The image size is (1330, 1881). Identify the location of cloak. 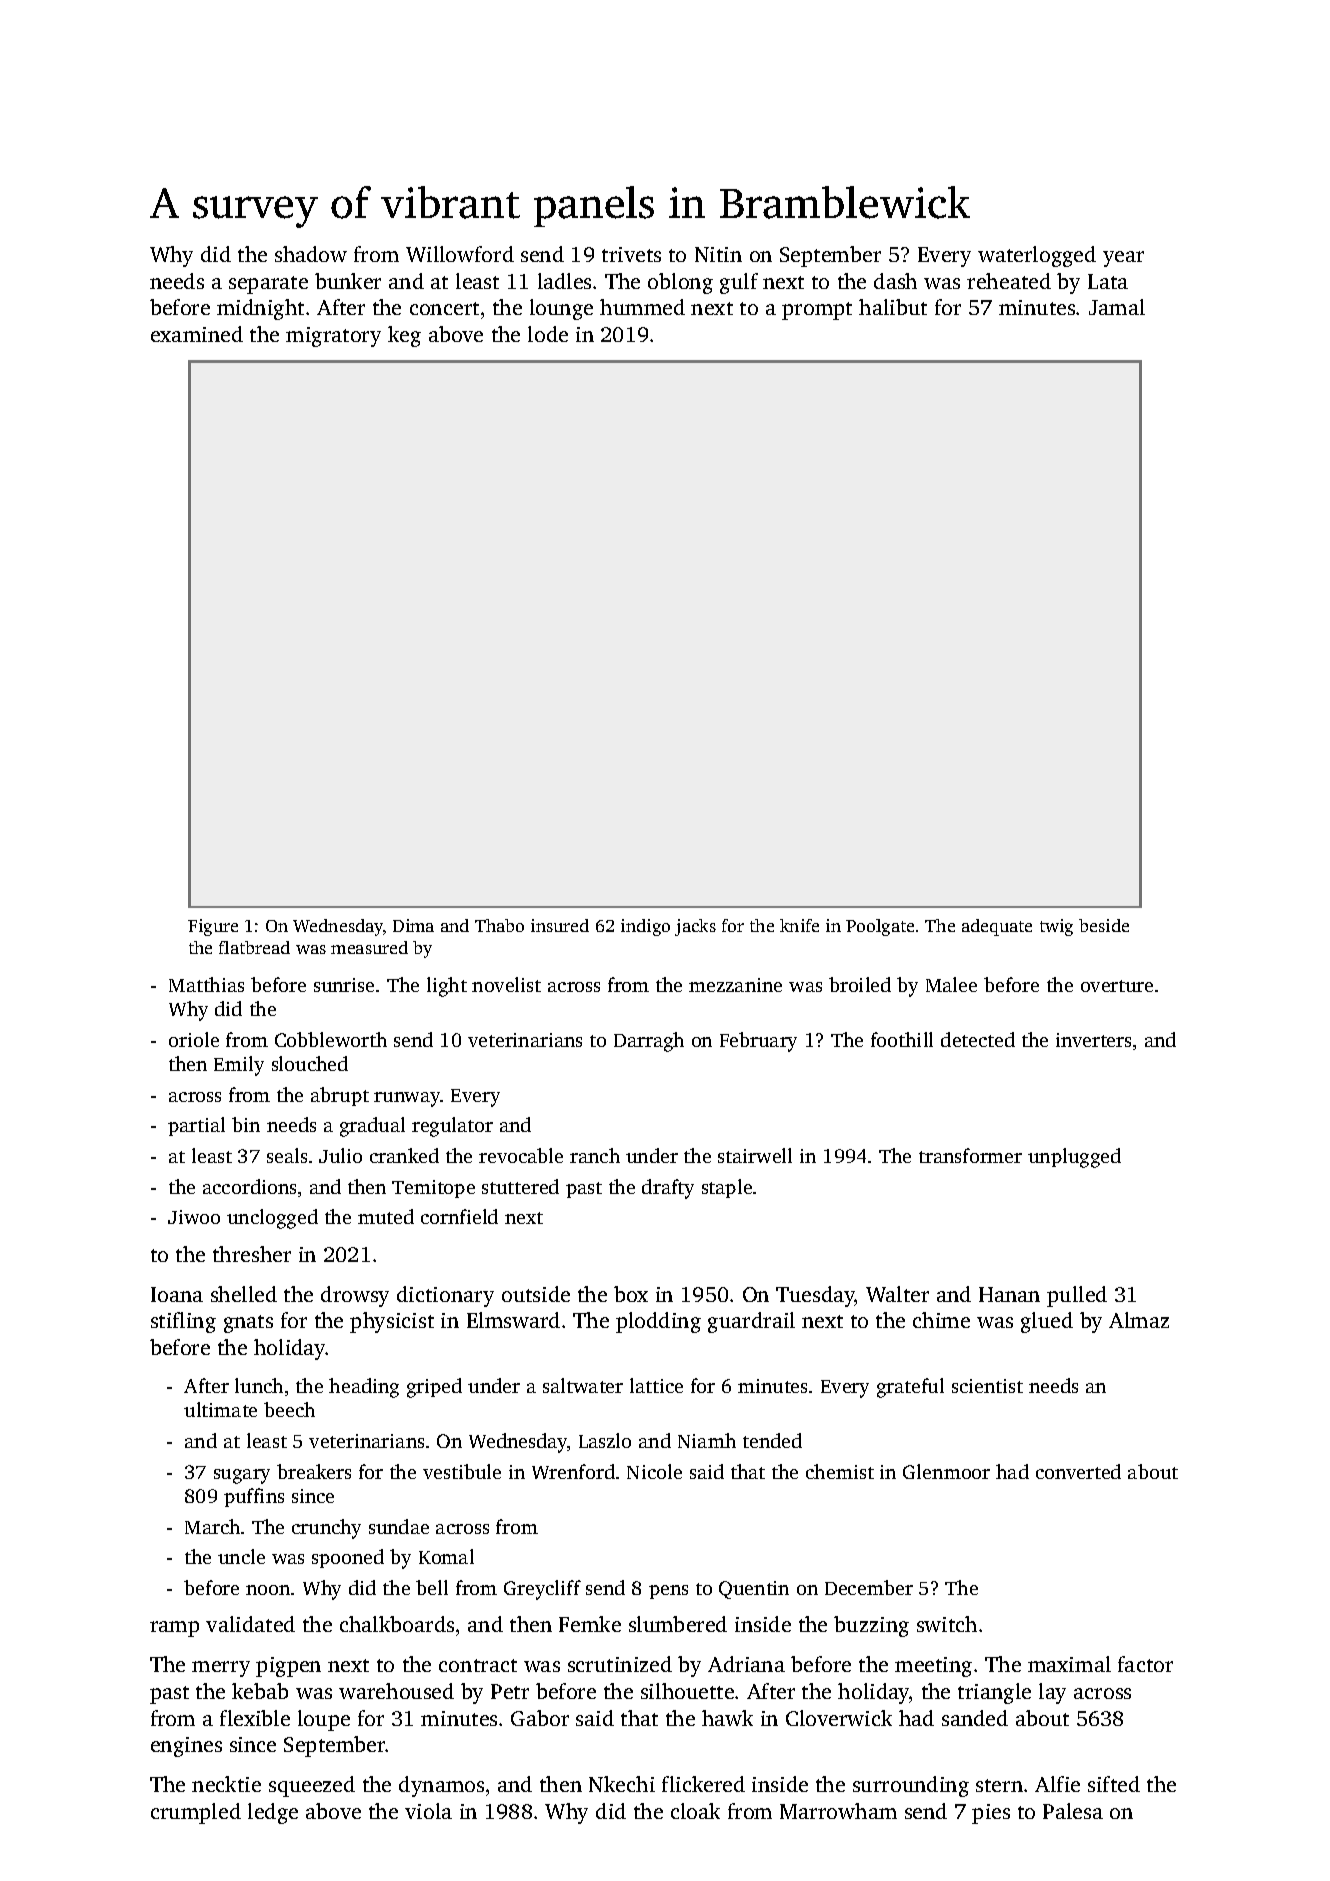
(695, 1811).
